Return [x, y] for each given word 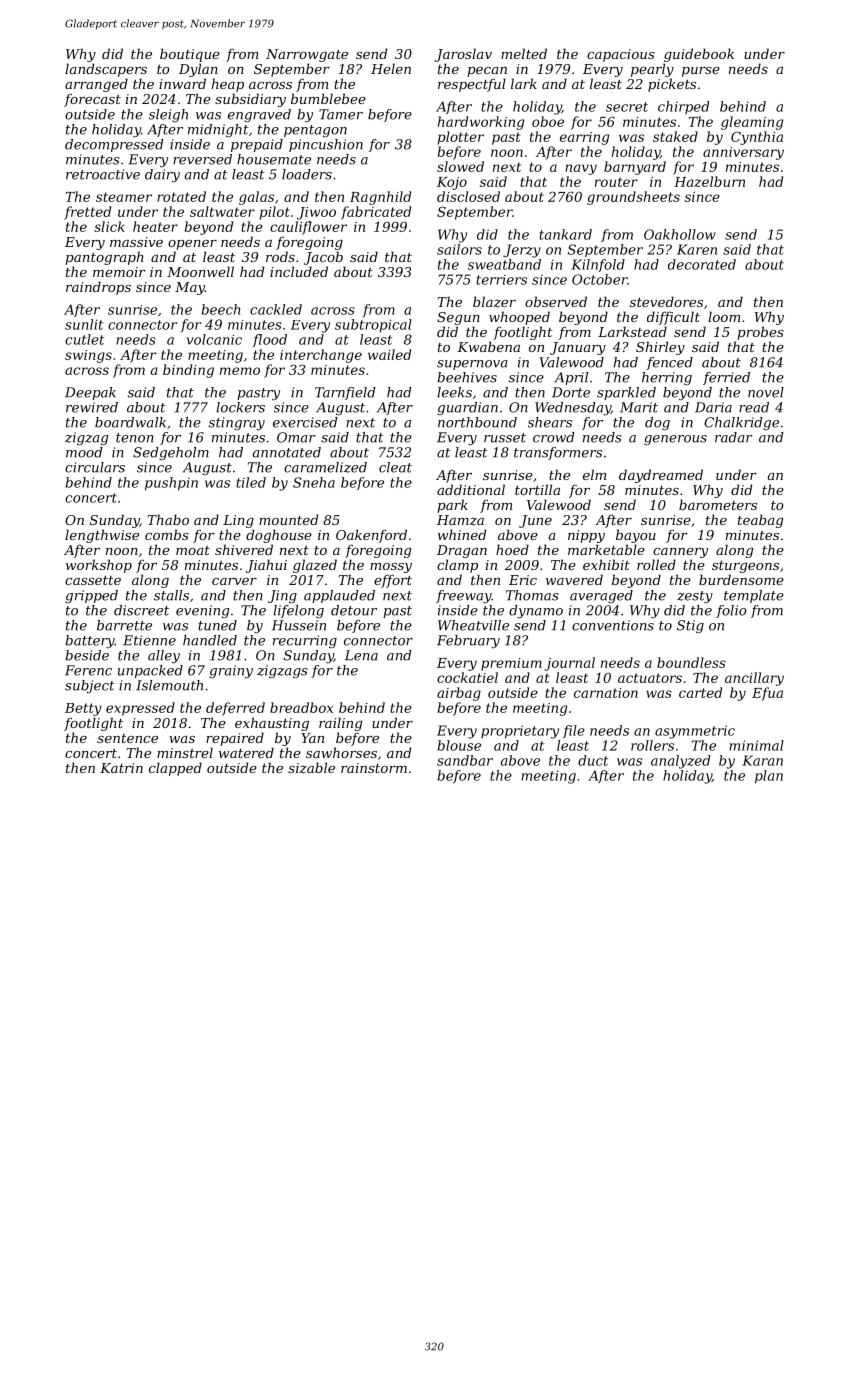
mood [84, 452]
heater [155, 226]
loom [724, 316]
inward [182, 83]
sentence [127, 738]
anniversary [743, 153]
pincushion [326, 145]
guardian [467, 408]
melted [524, 53]
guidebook [699, 55]
